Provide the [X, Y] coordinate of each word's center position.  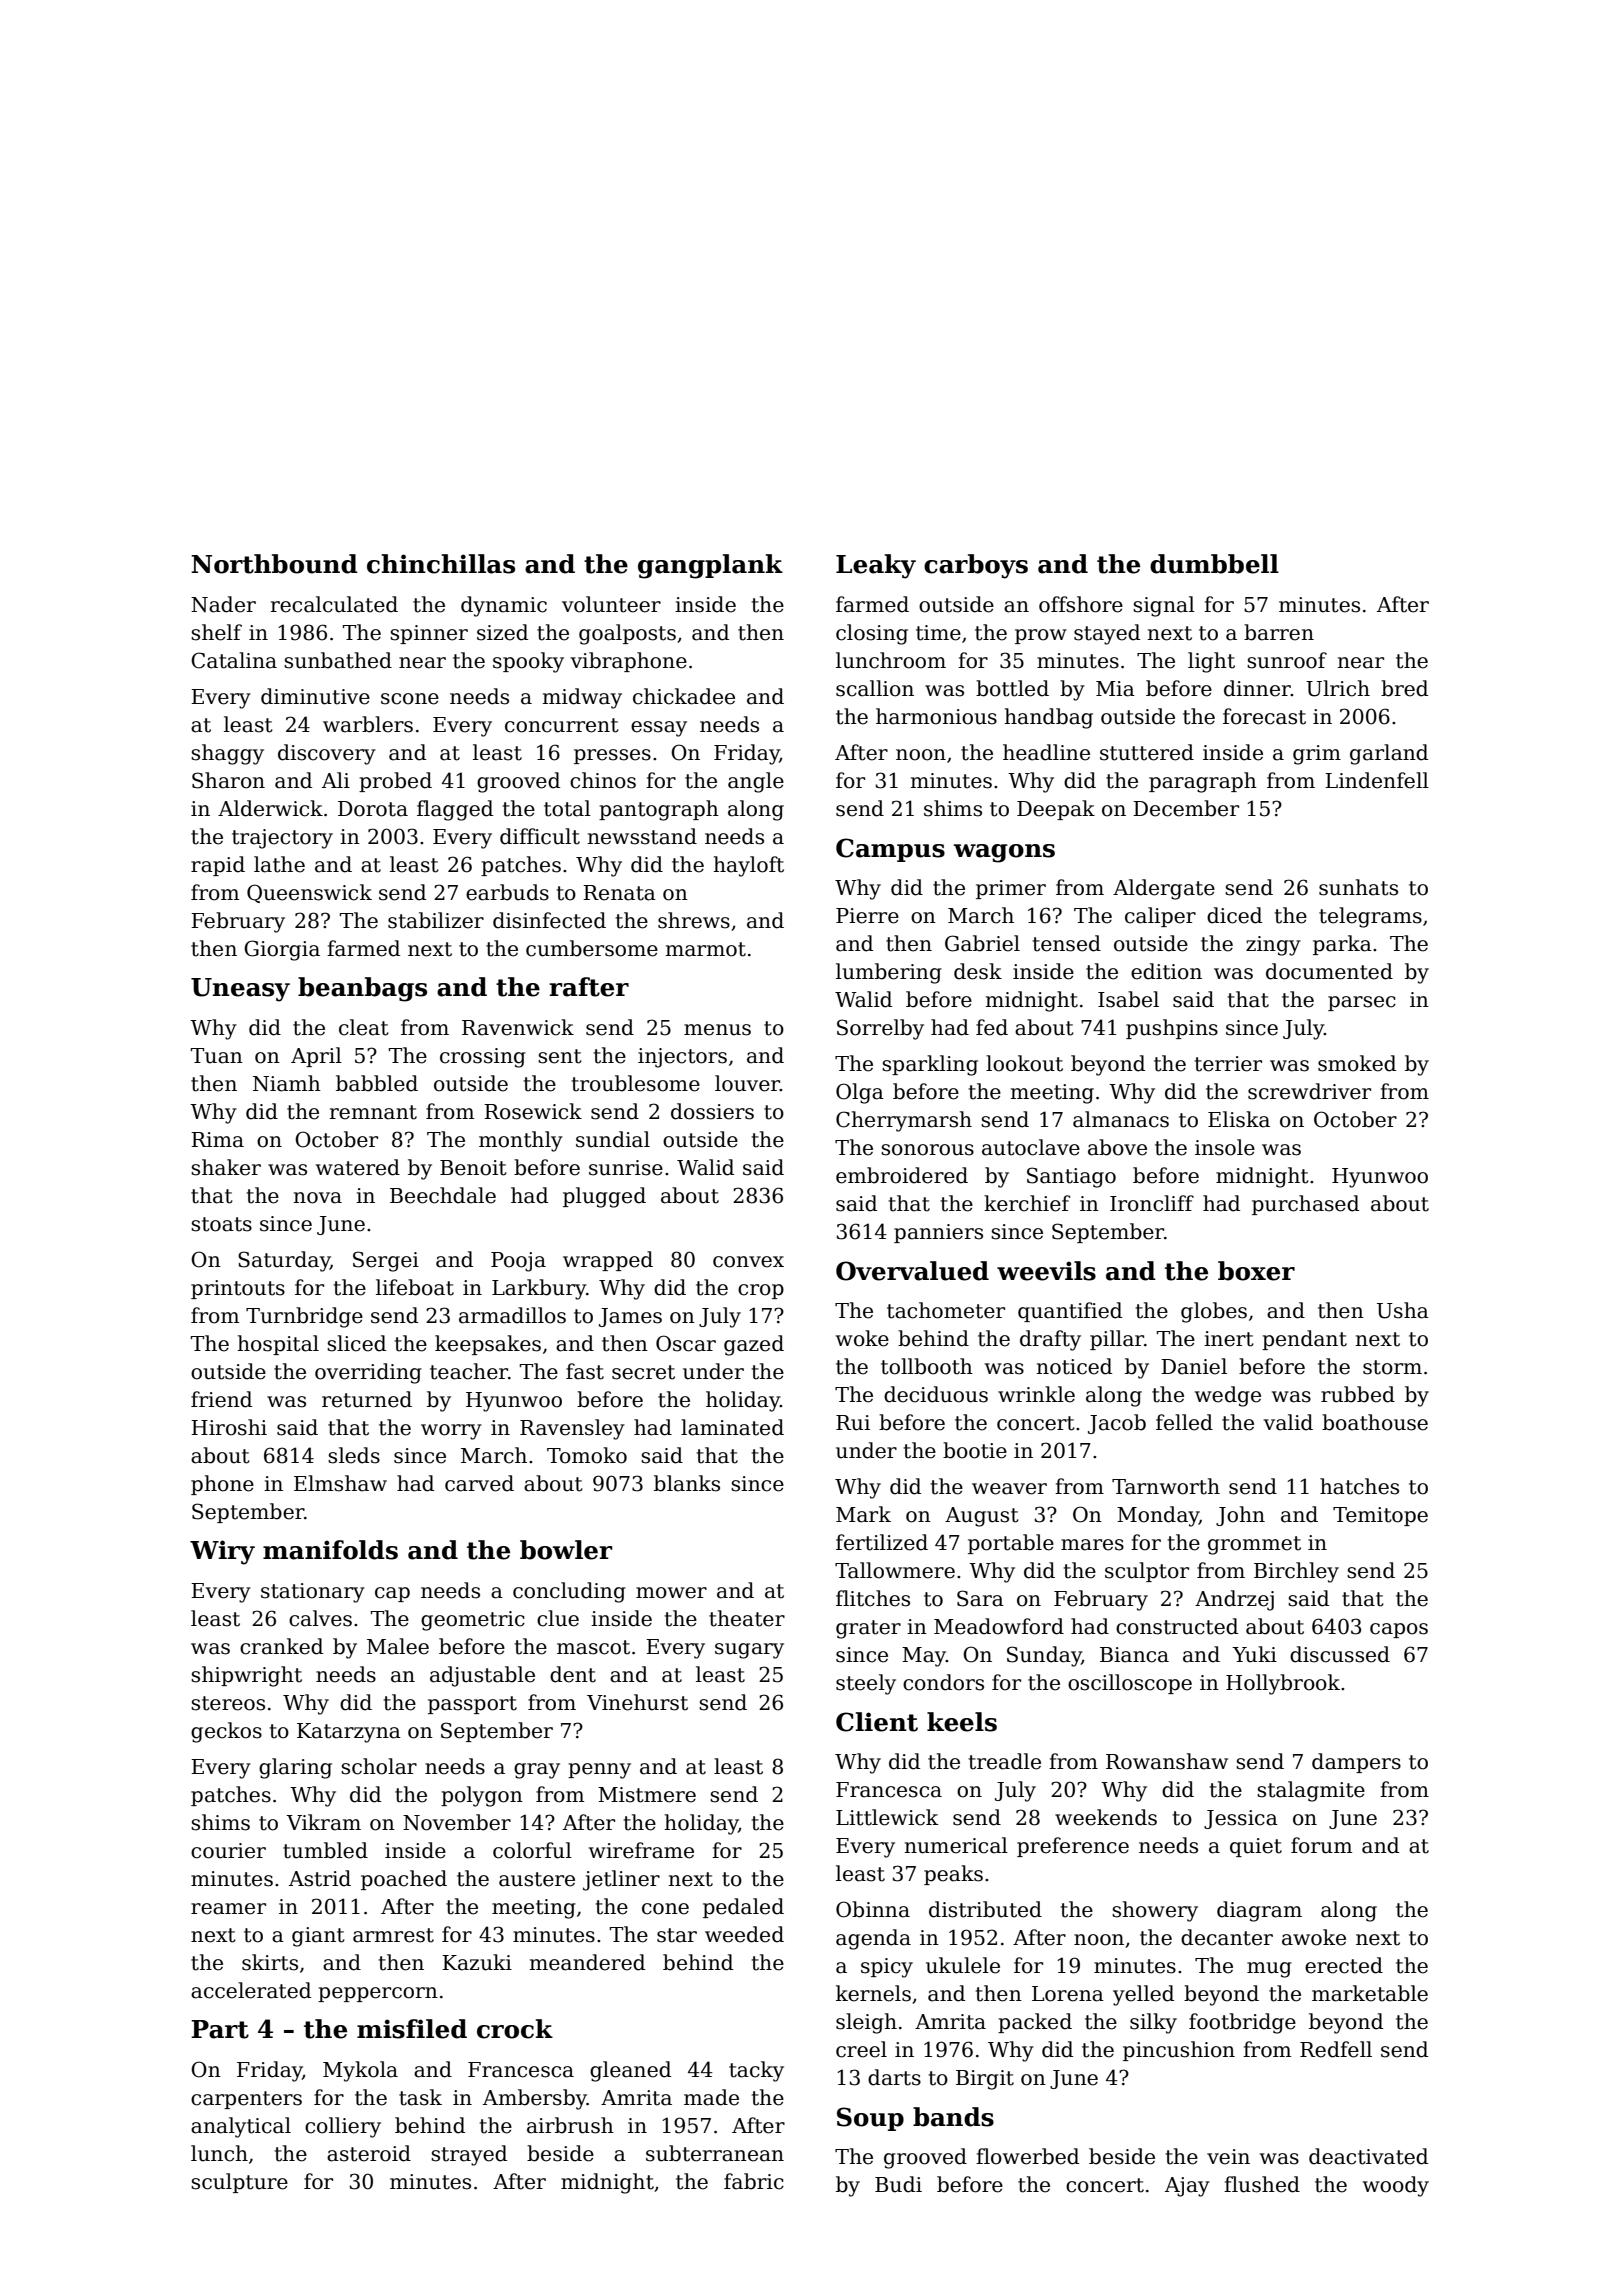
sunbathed [338, 660]
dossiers [712, 1111]
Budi [898, 2184]
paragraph [1203, 782]
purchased [1305, 1205]
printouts [238, 1289]
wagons [1004, 853]
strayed [469, 2155]
